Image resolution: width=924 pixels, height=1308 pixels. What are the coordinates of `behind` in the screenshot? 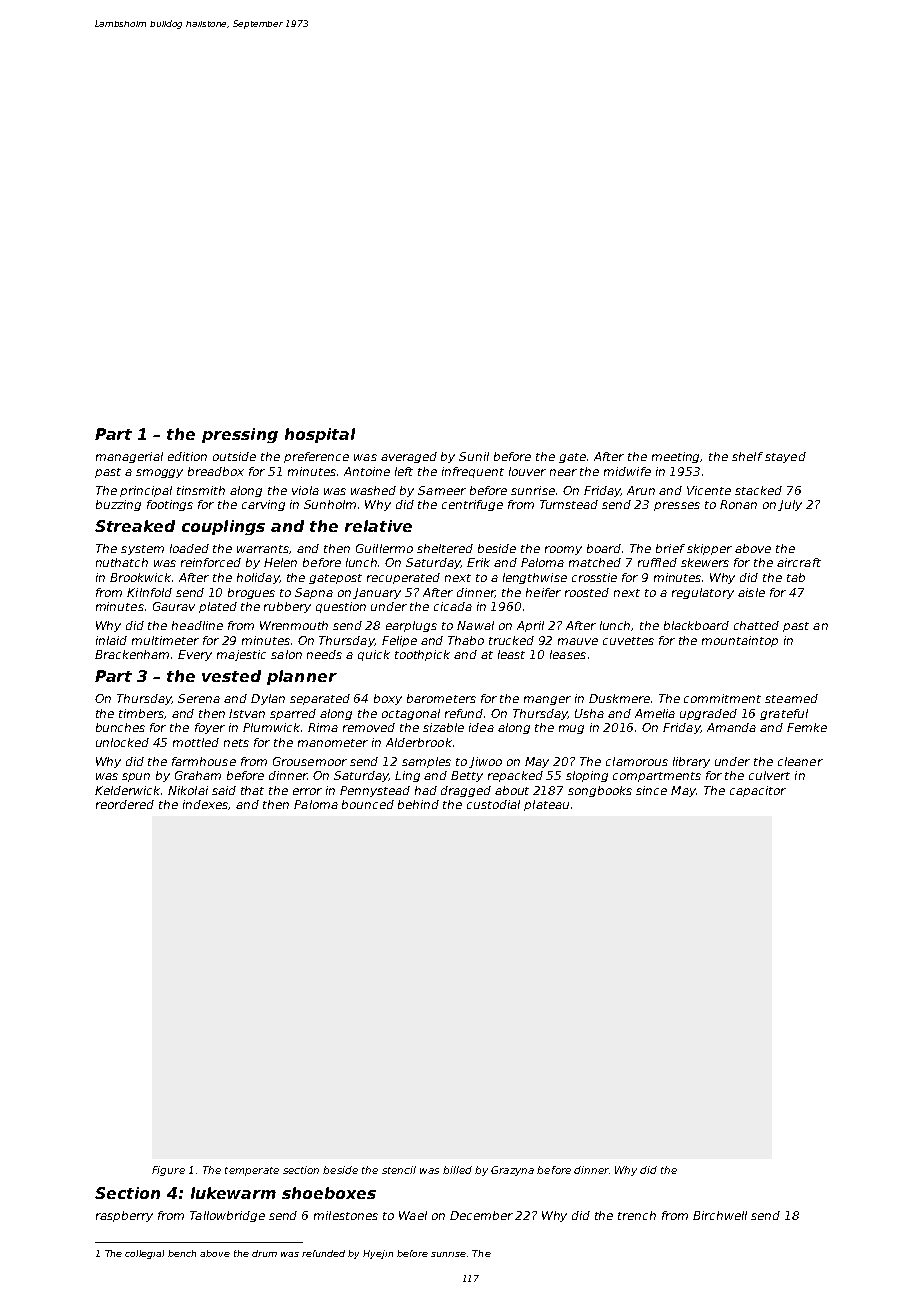 It's located at (418, 804).
